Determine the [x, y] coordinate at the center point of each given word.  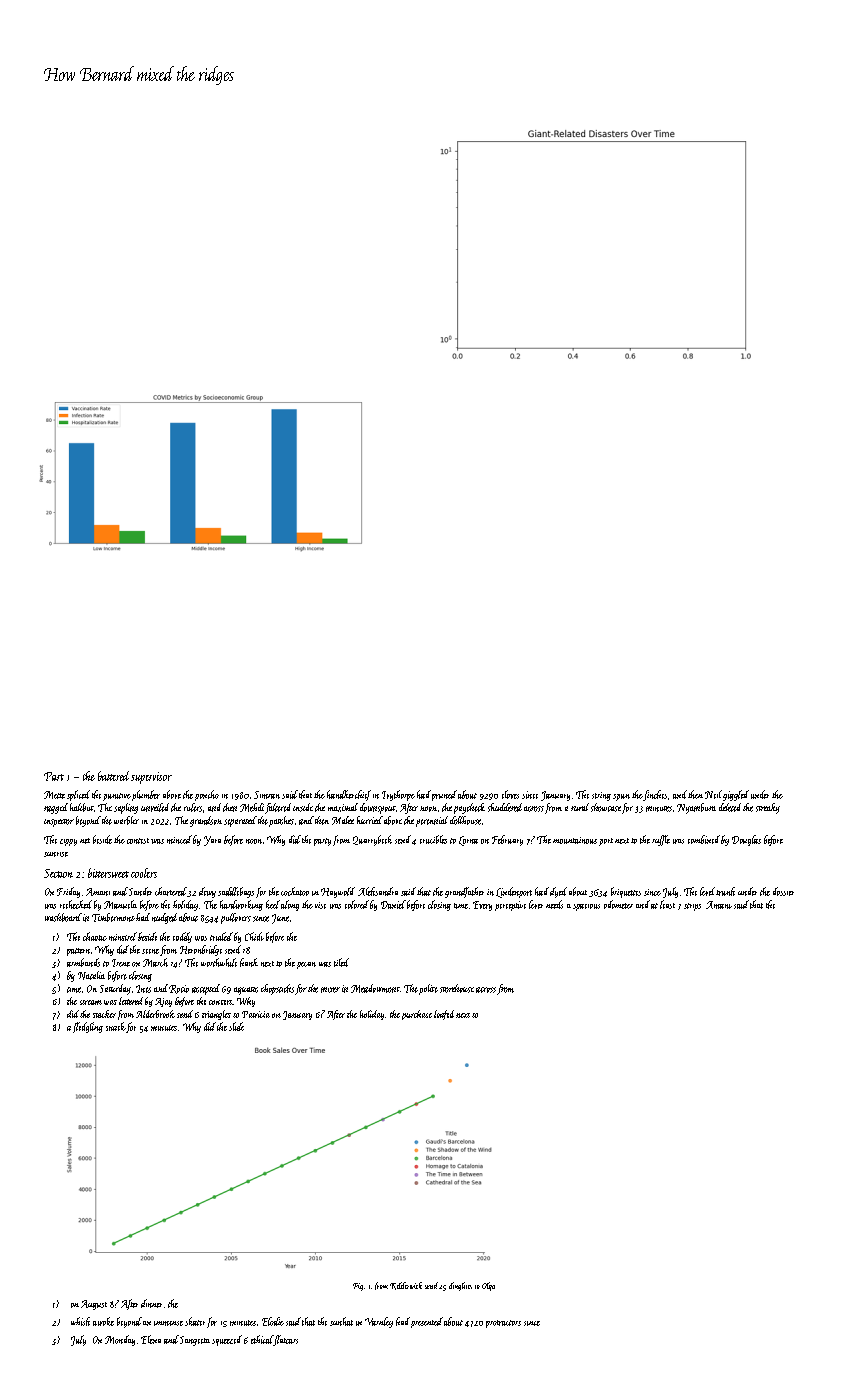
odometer [618, 904]
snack [116, 1026]
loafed [444, 1015]
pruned [444, 795]
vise [320, 905]
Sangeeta [195, 1341]
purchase [417, 1015]
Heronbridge [201, 950]
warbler [126, 820]
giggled [736, 795]
